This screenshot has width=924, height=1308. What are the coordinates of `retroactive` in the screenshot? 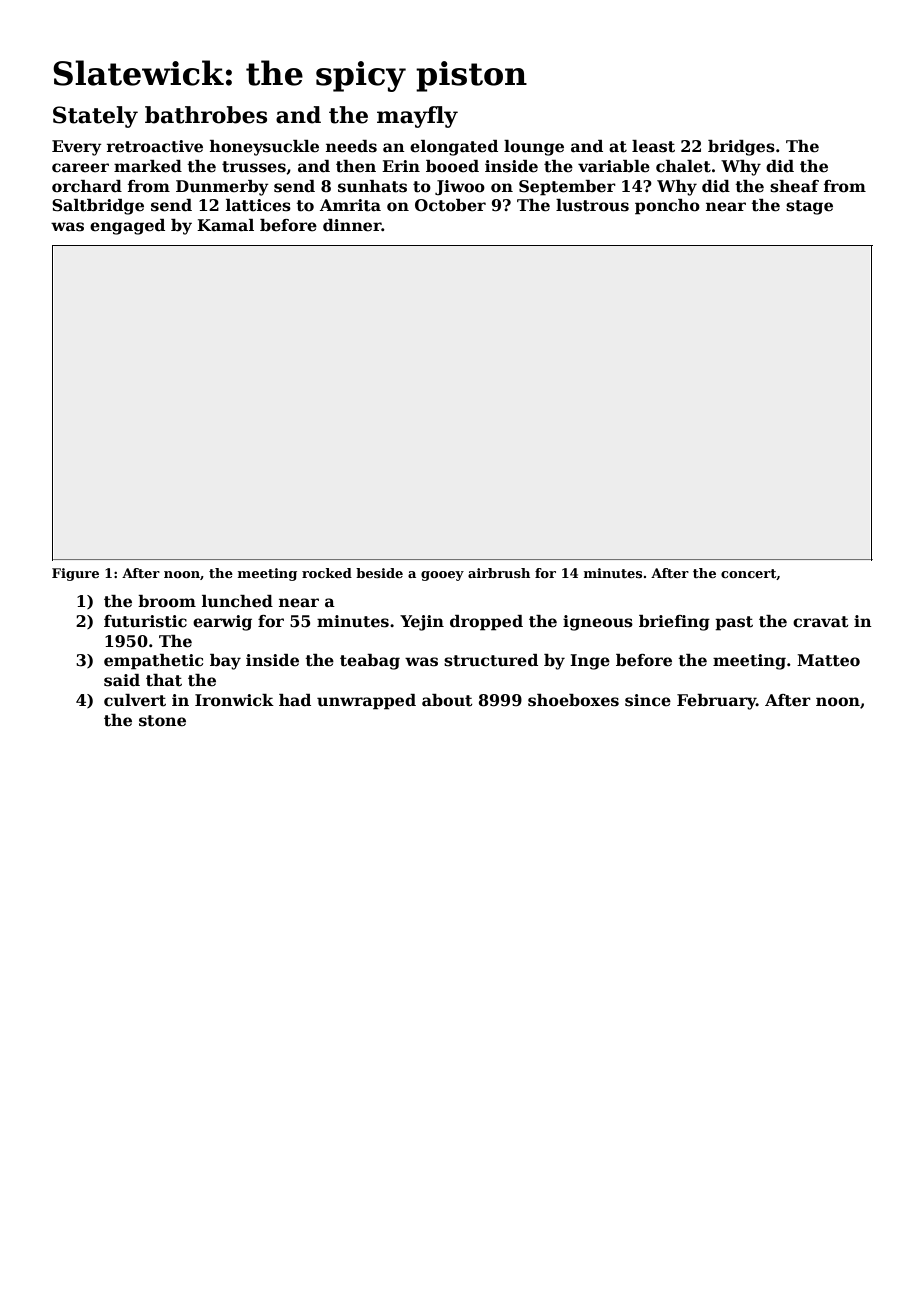 It's located at (155, 146).
